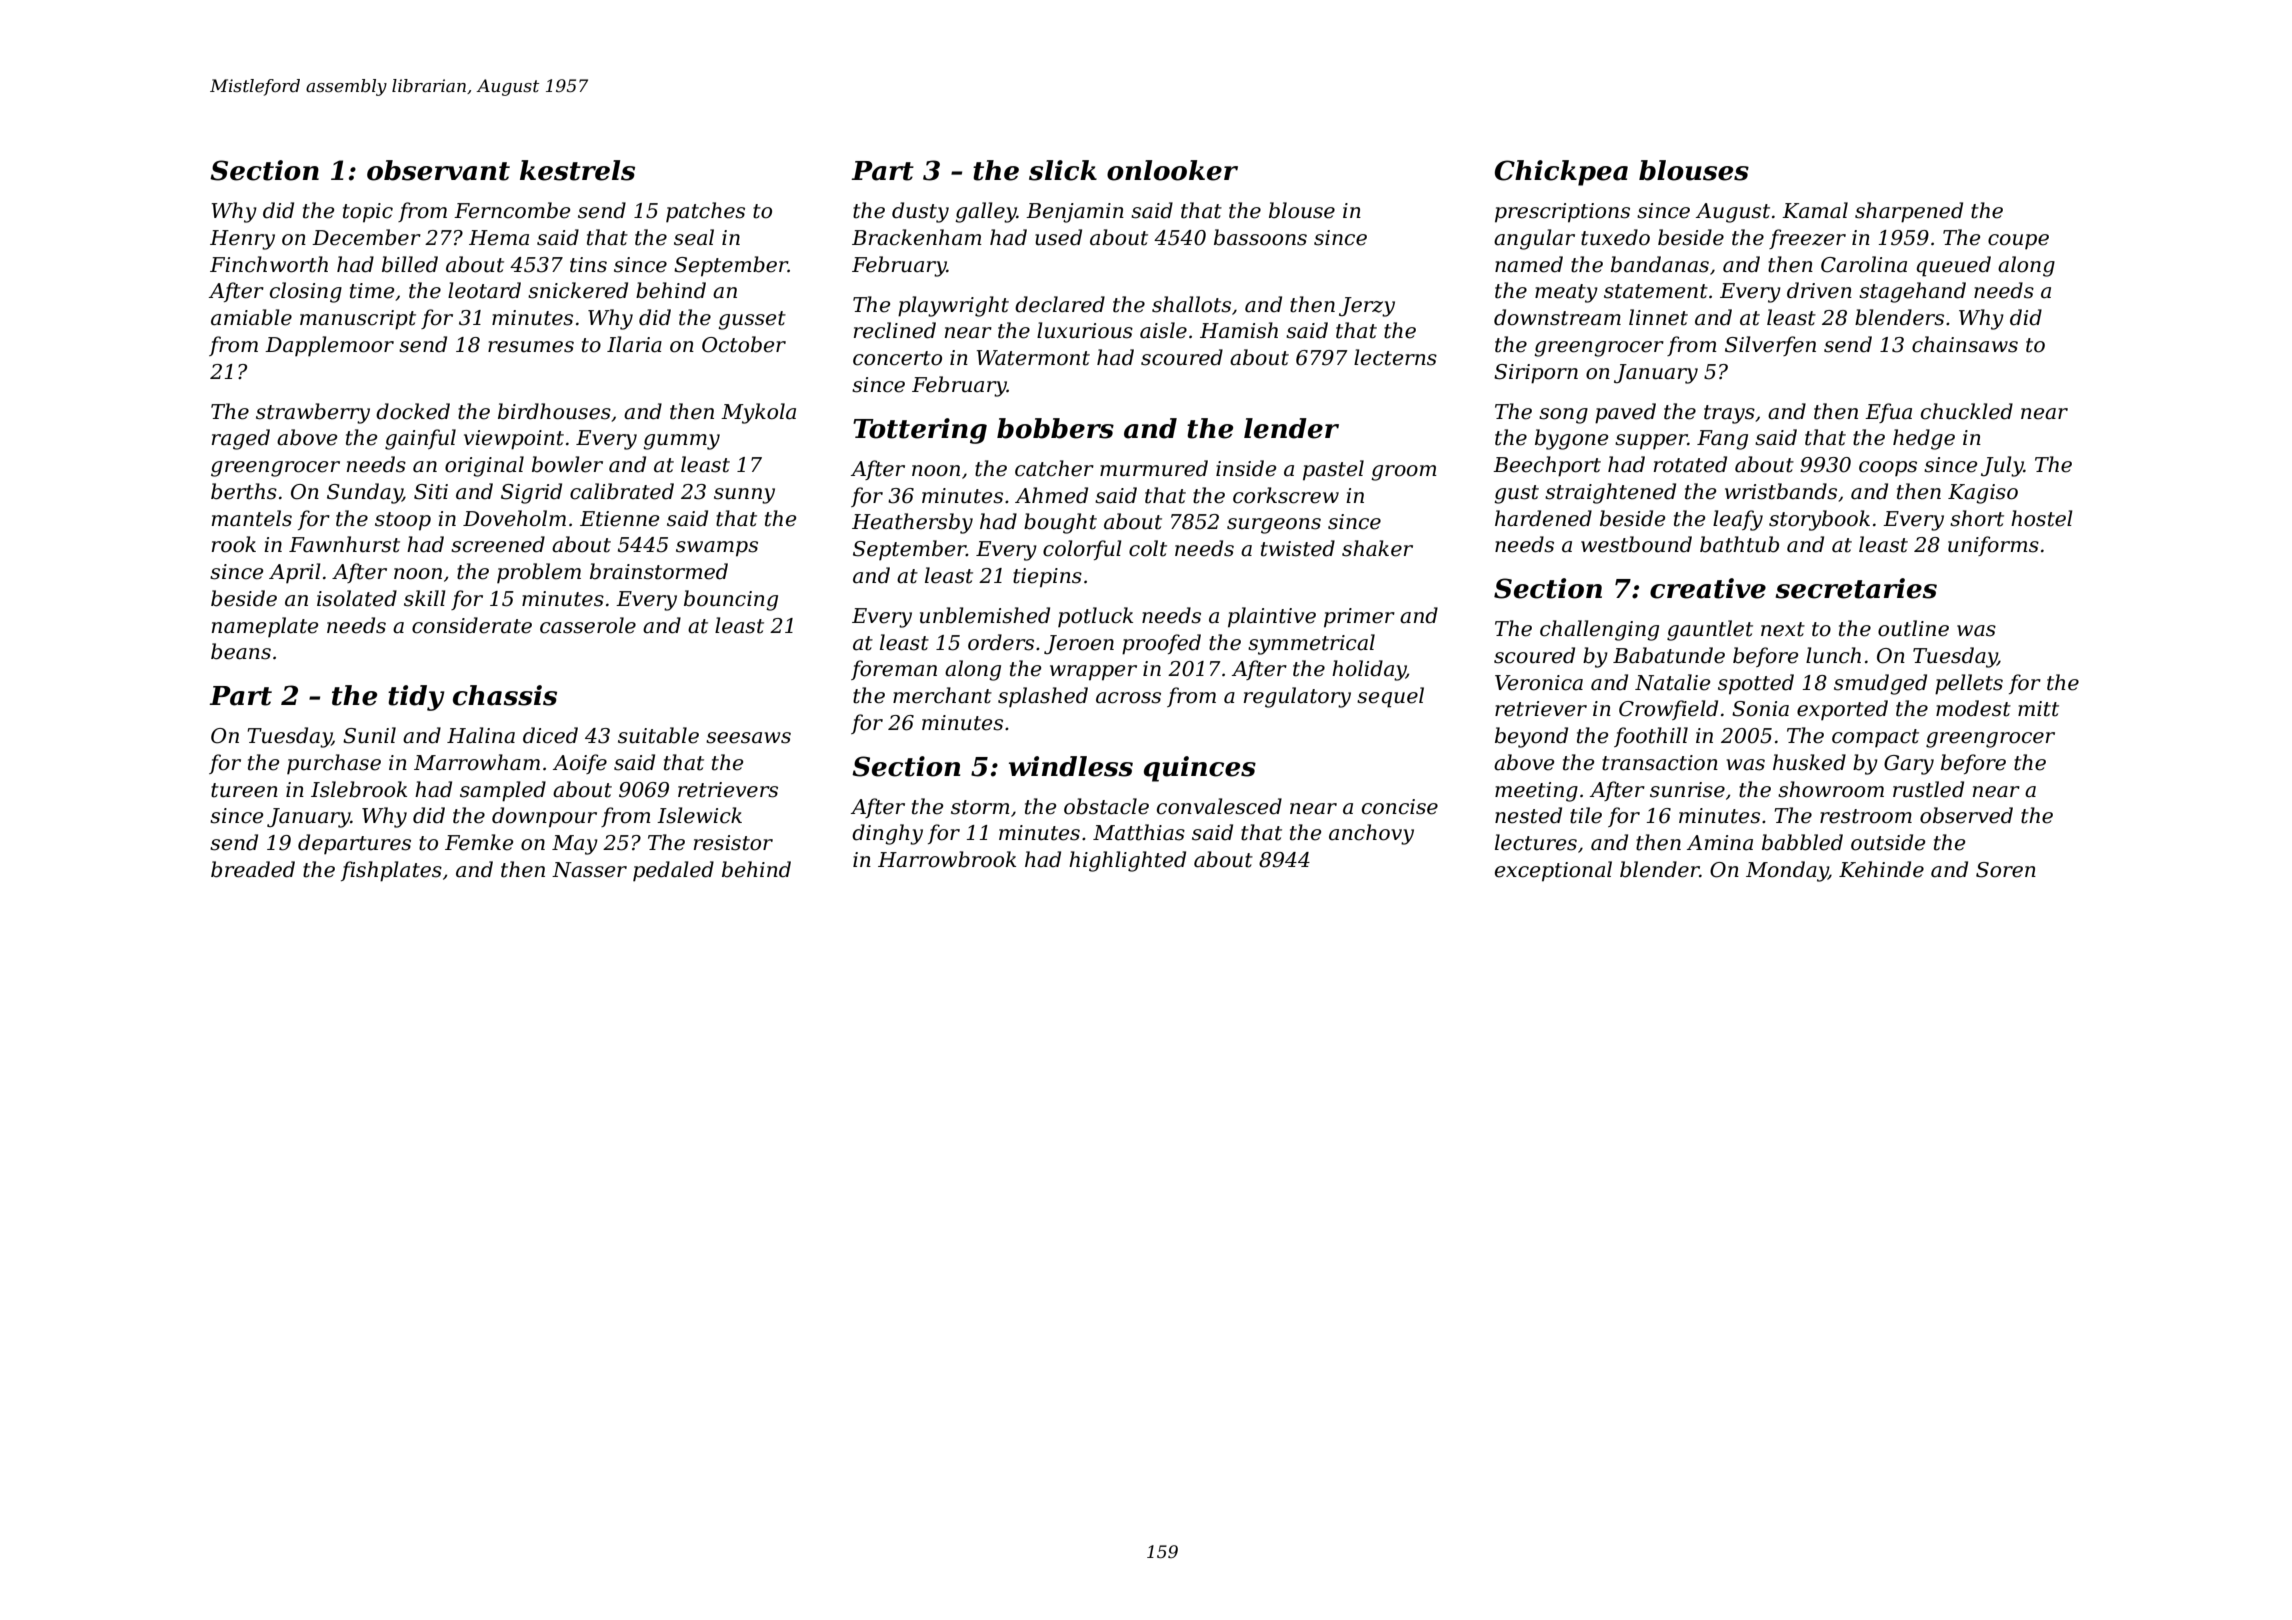 The width and height of the image is (2292, 1620). Describe the element at coordinates (365, 493) in the image. I see `Sunday` at that location.
